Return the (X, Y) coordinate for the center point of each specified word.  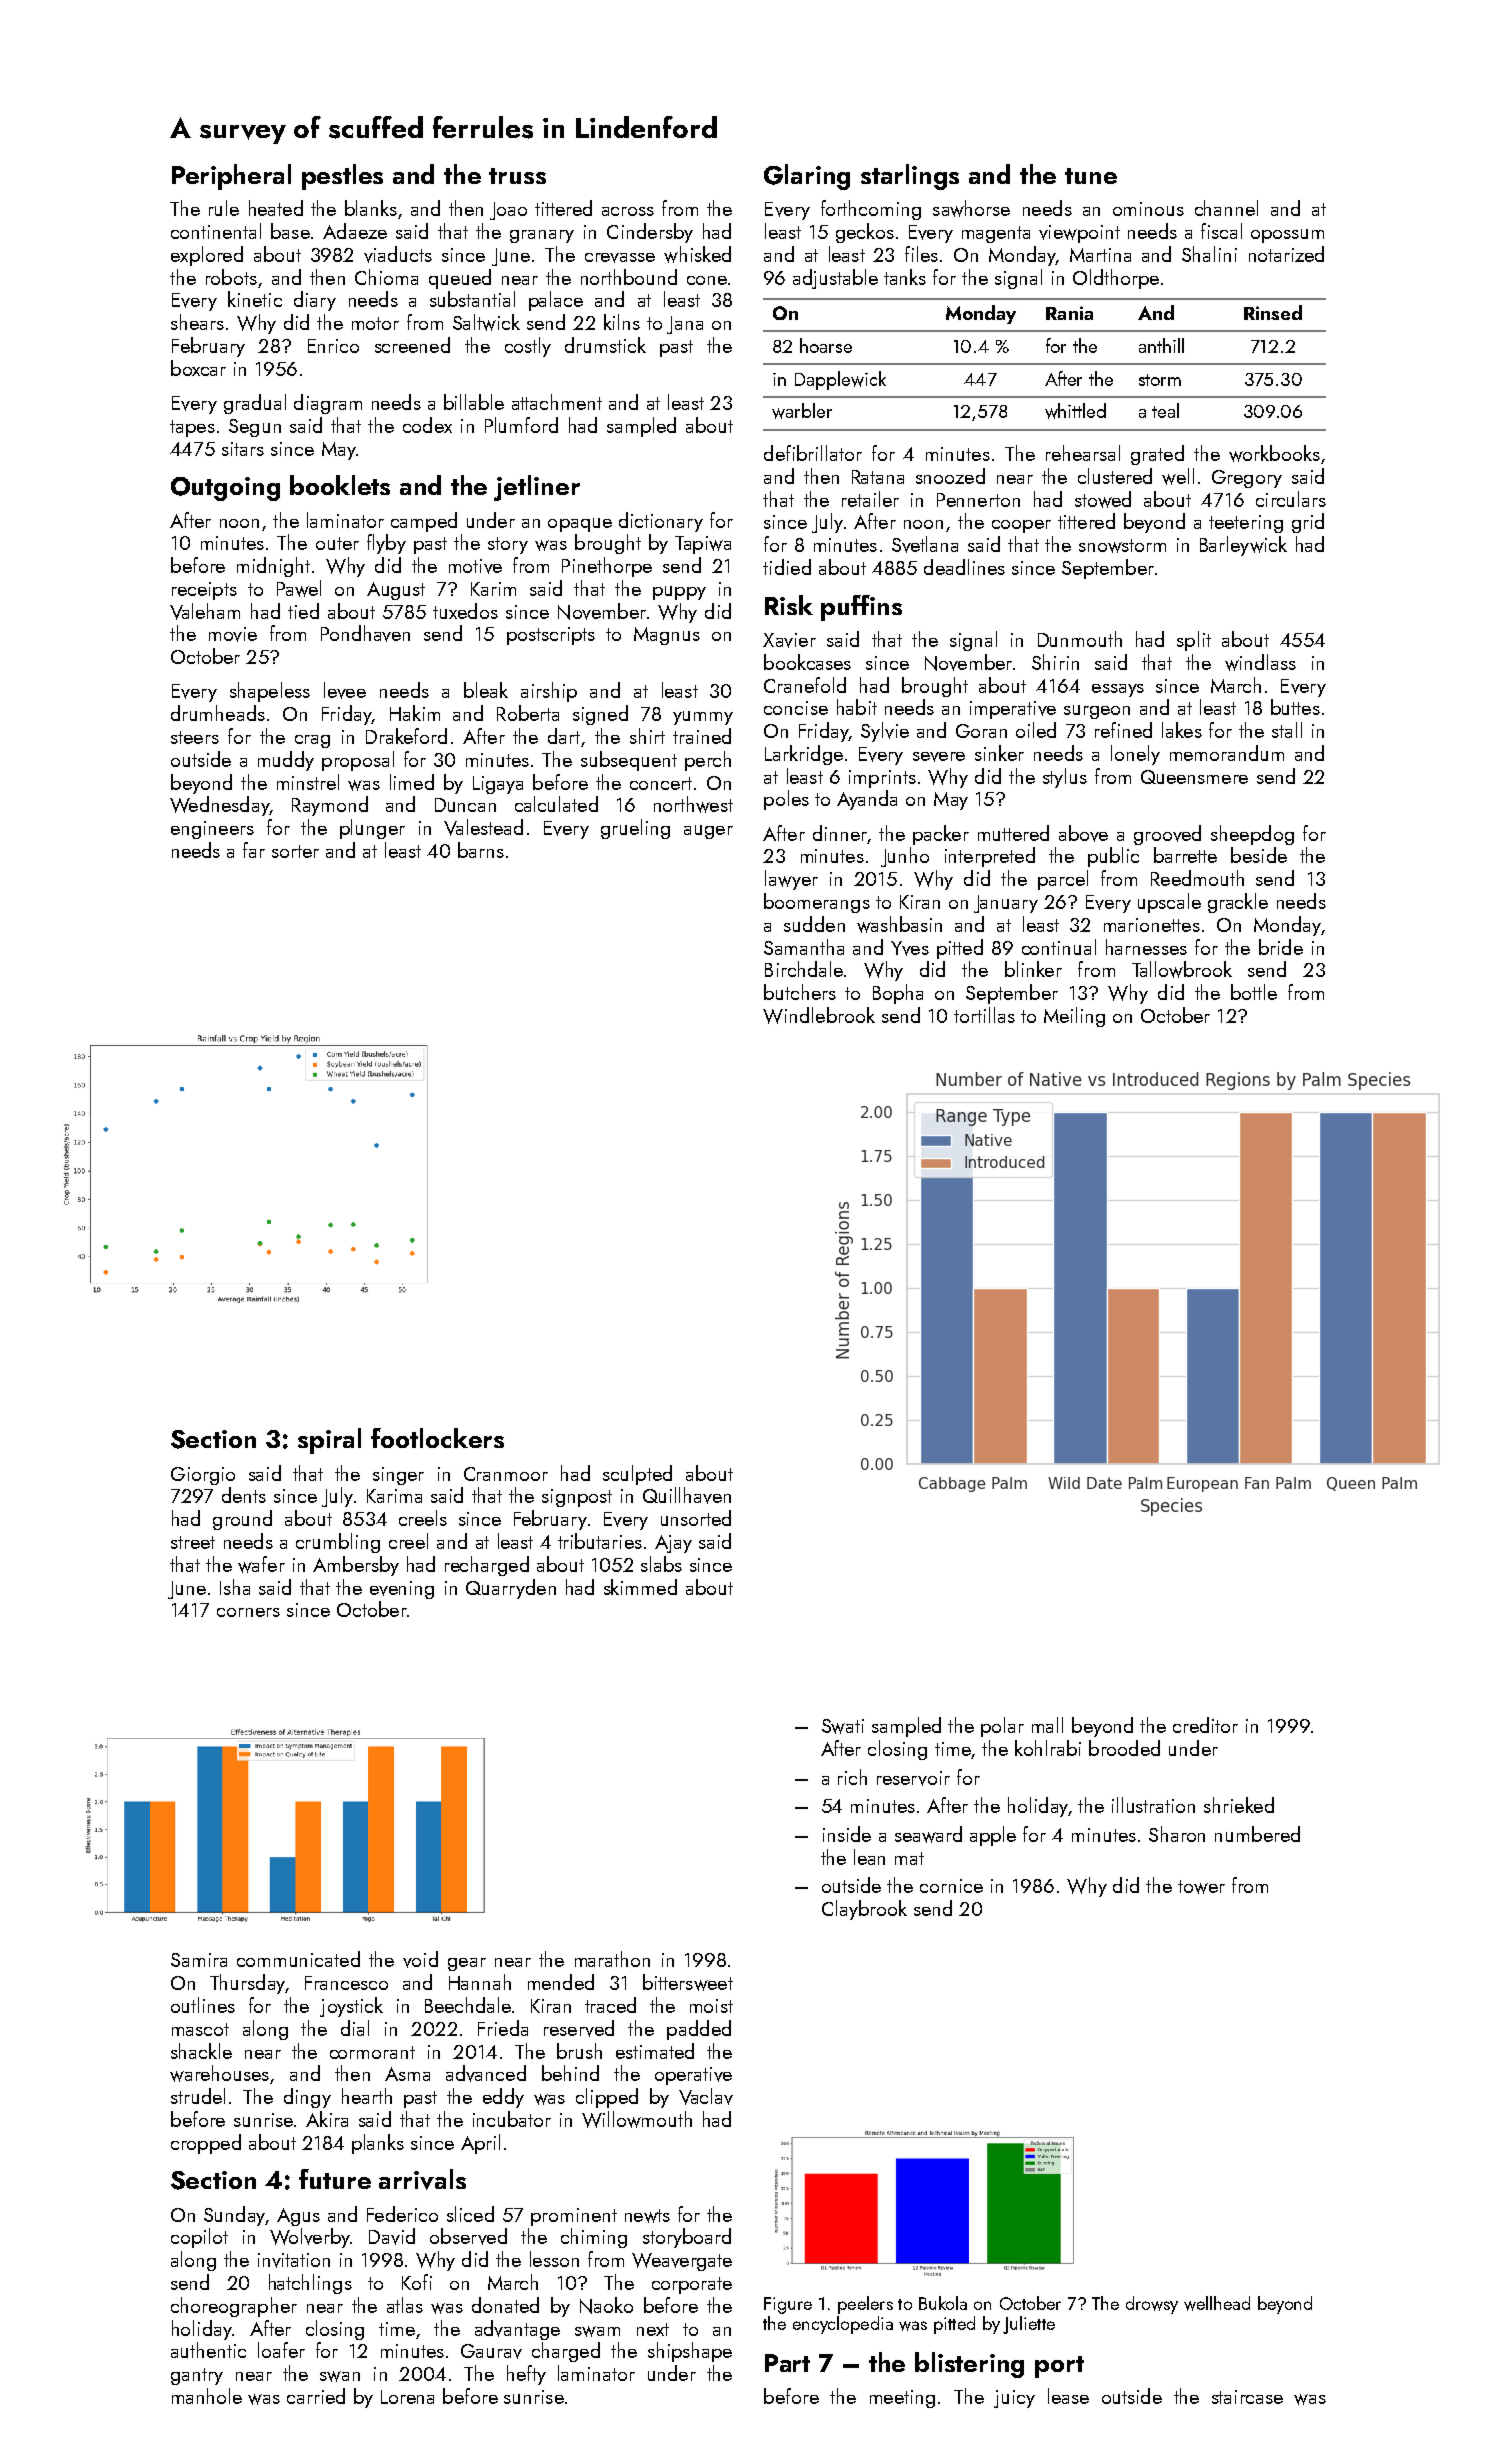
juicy (1014, 2399)
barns (481, 850)
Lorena (407, 2397)
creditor (1205, 1725)
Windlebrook (819, 1015)
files (921, 254)
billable (474, 402)
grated (1157, 455)
